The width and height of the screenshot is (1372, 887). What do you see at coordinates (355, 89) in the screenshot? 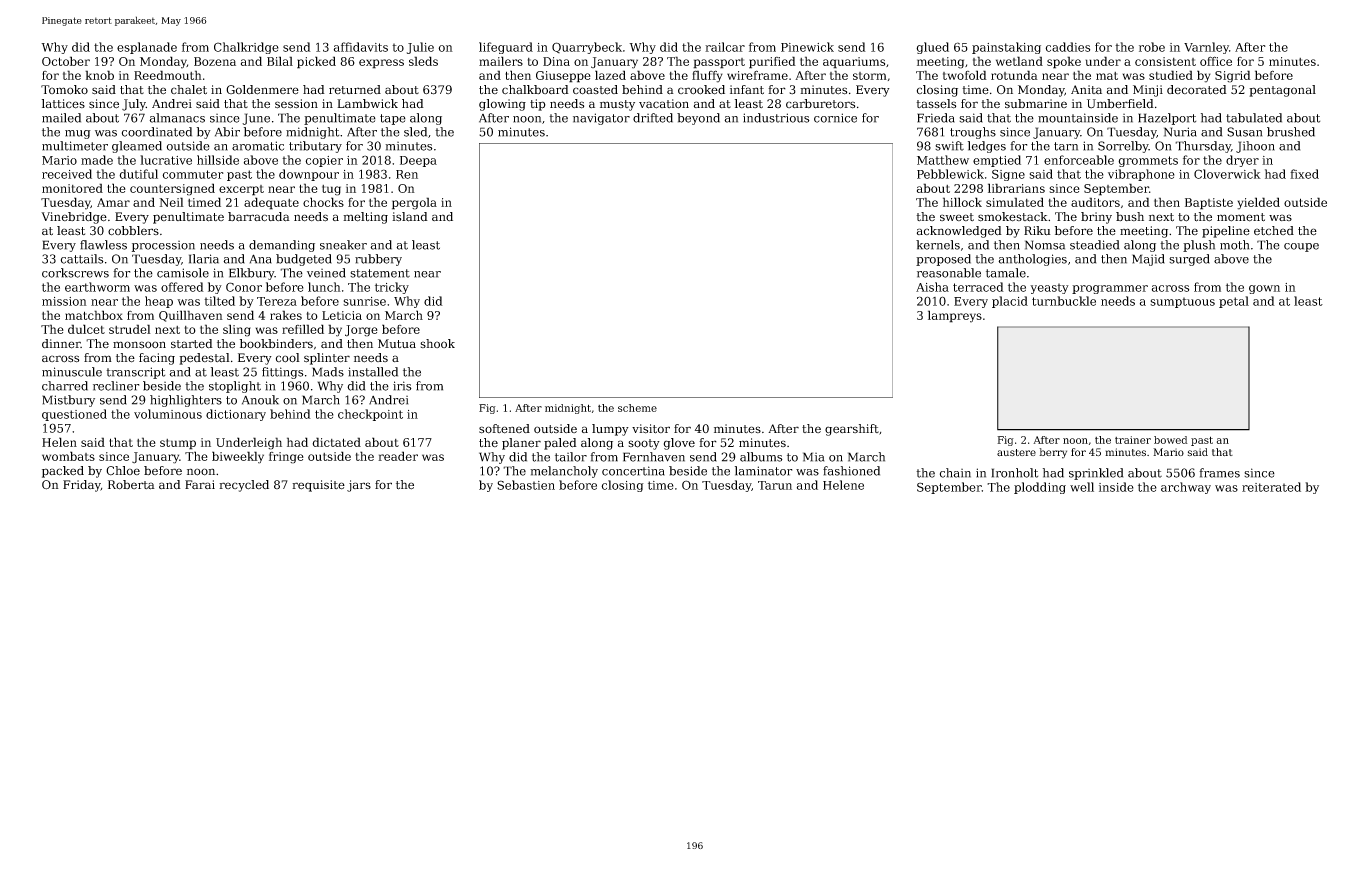
I see `returned` at bounding box center [355, 89].
